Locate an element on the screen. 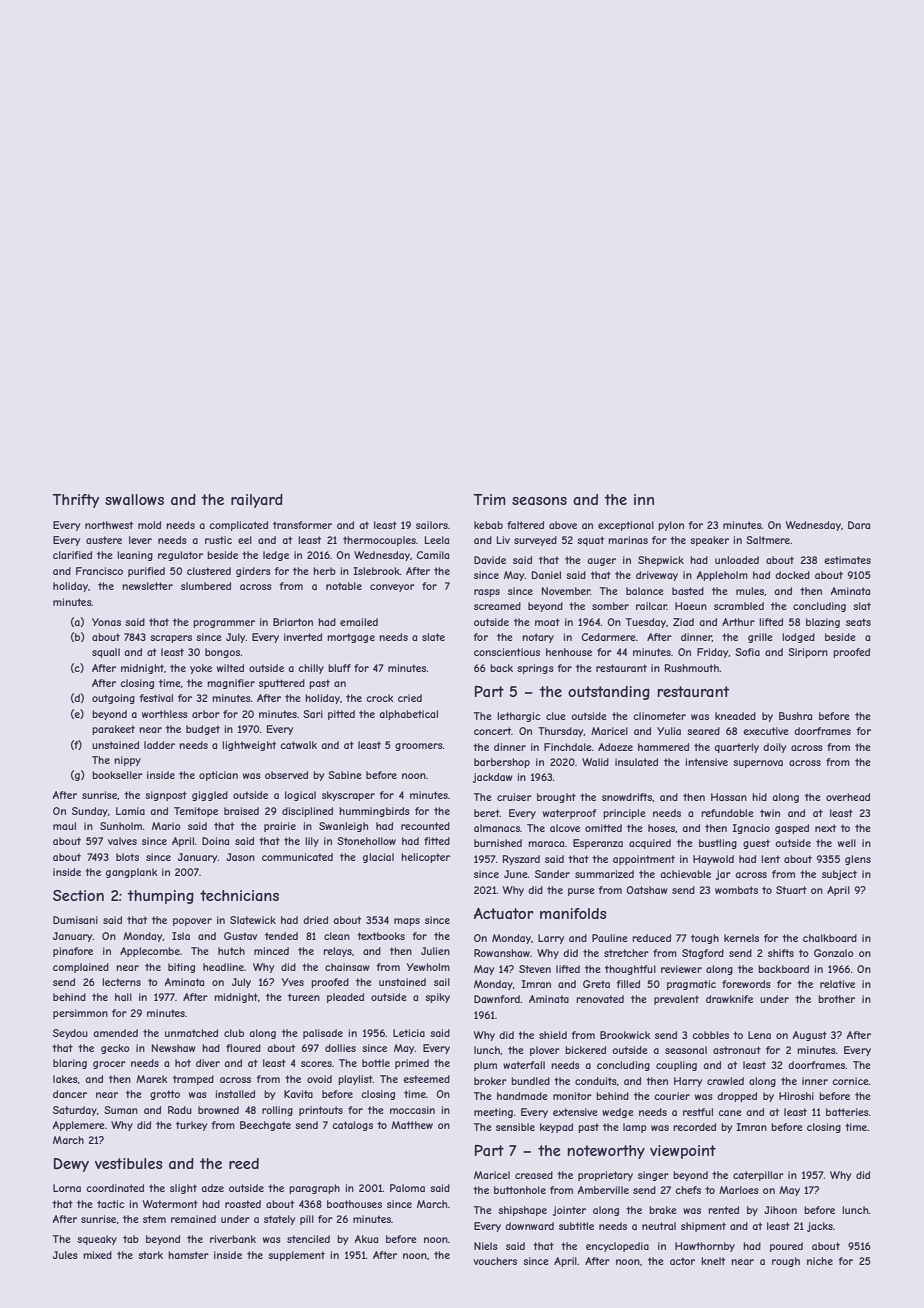 Image resolution: width=924 pixels, height=1308 pixels. Gonzalo is located at coordinates (834, 953).
